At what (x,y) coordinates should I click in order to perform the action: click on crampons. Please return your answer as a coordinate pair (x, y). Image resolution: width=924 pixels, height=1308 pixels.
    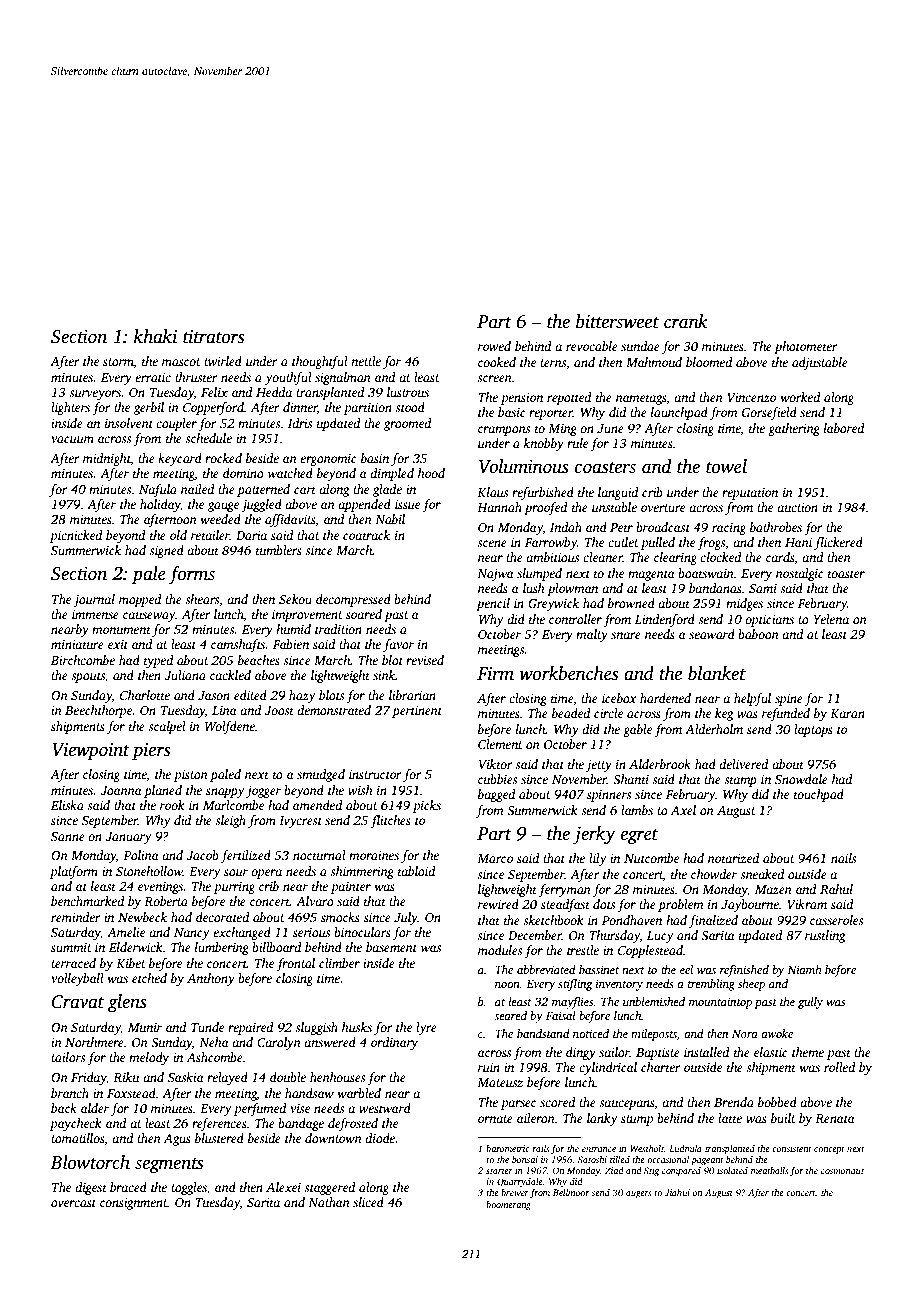
    Looking at the image, I should click on (504, 431).
